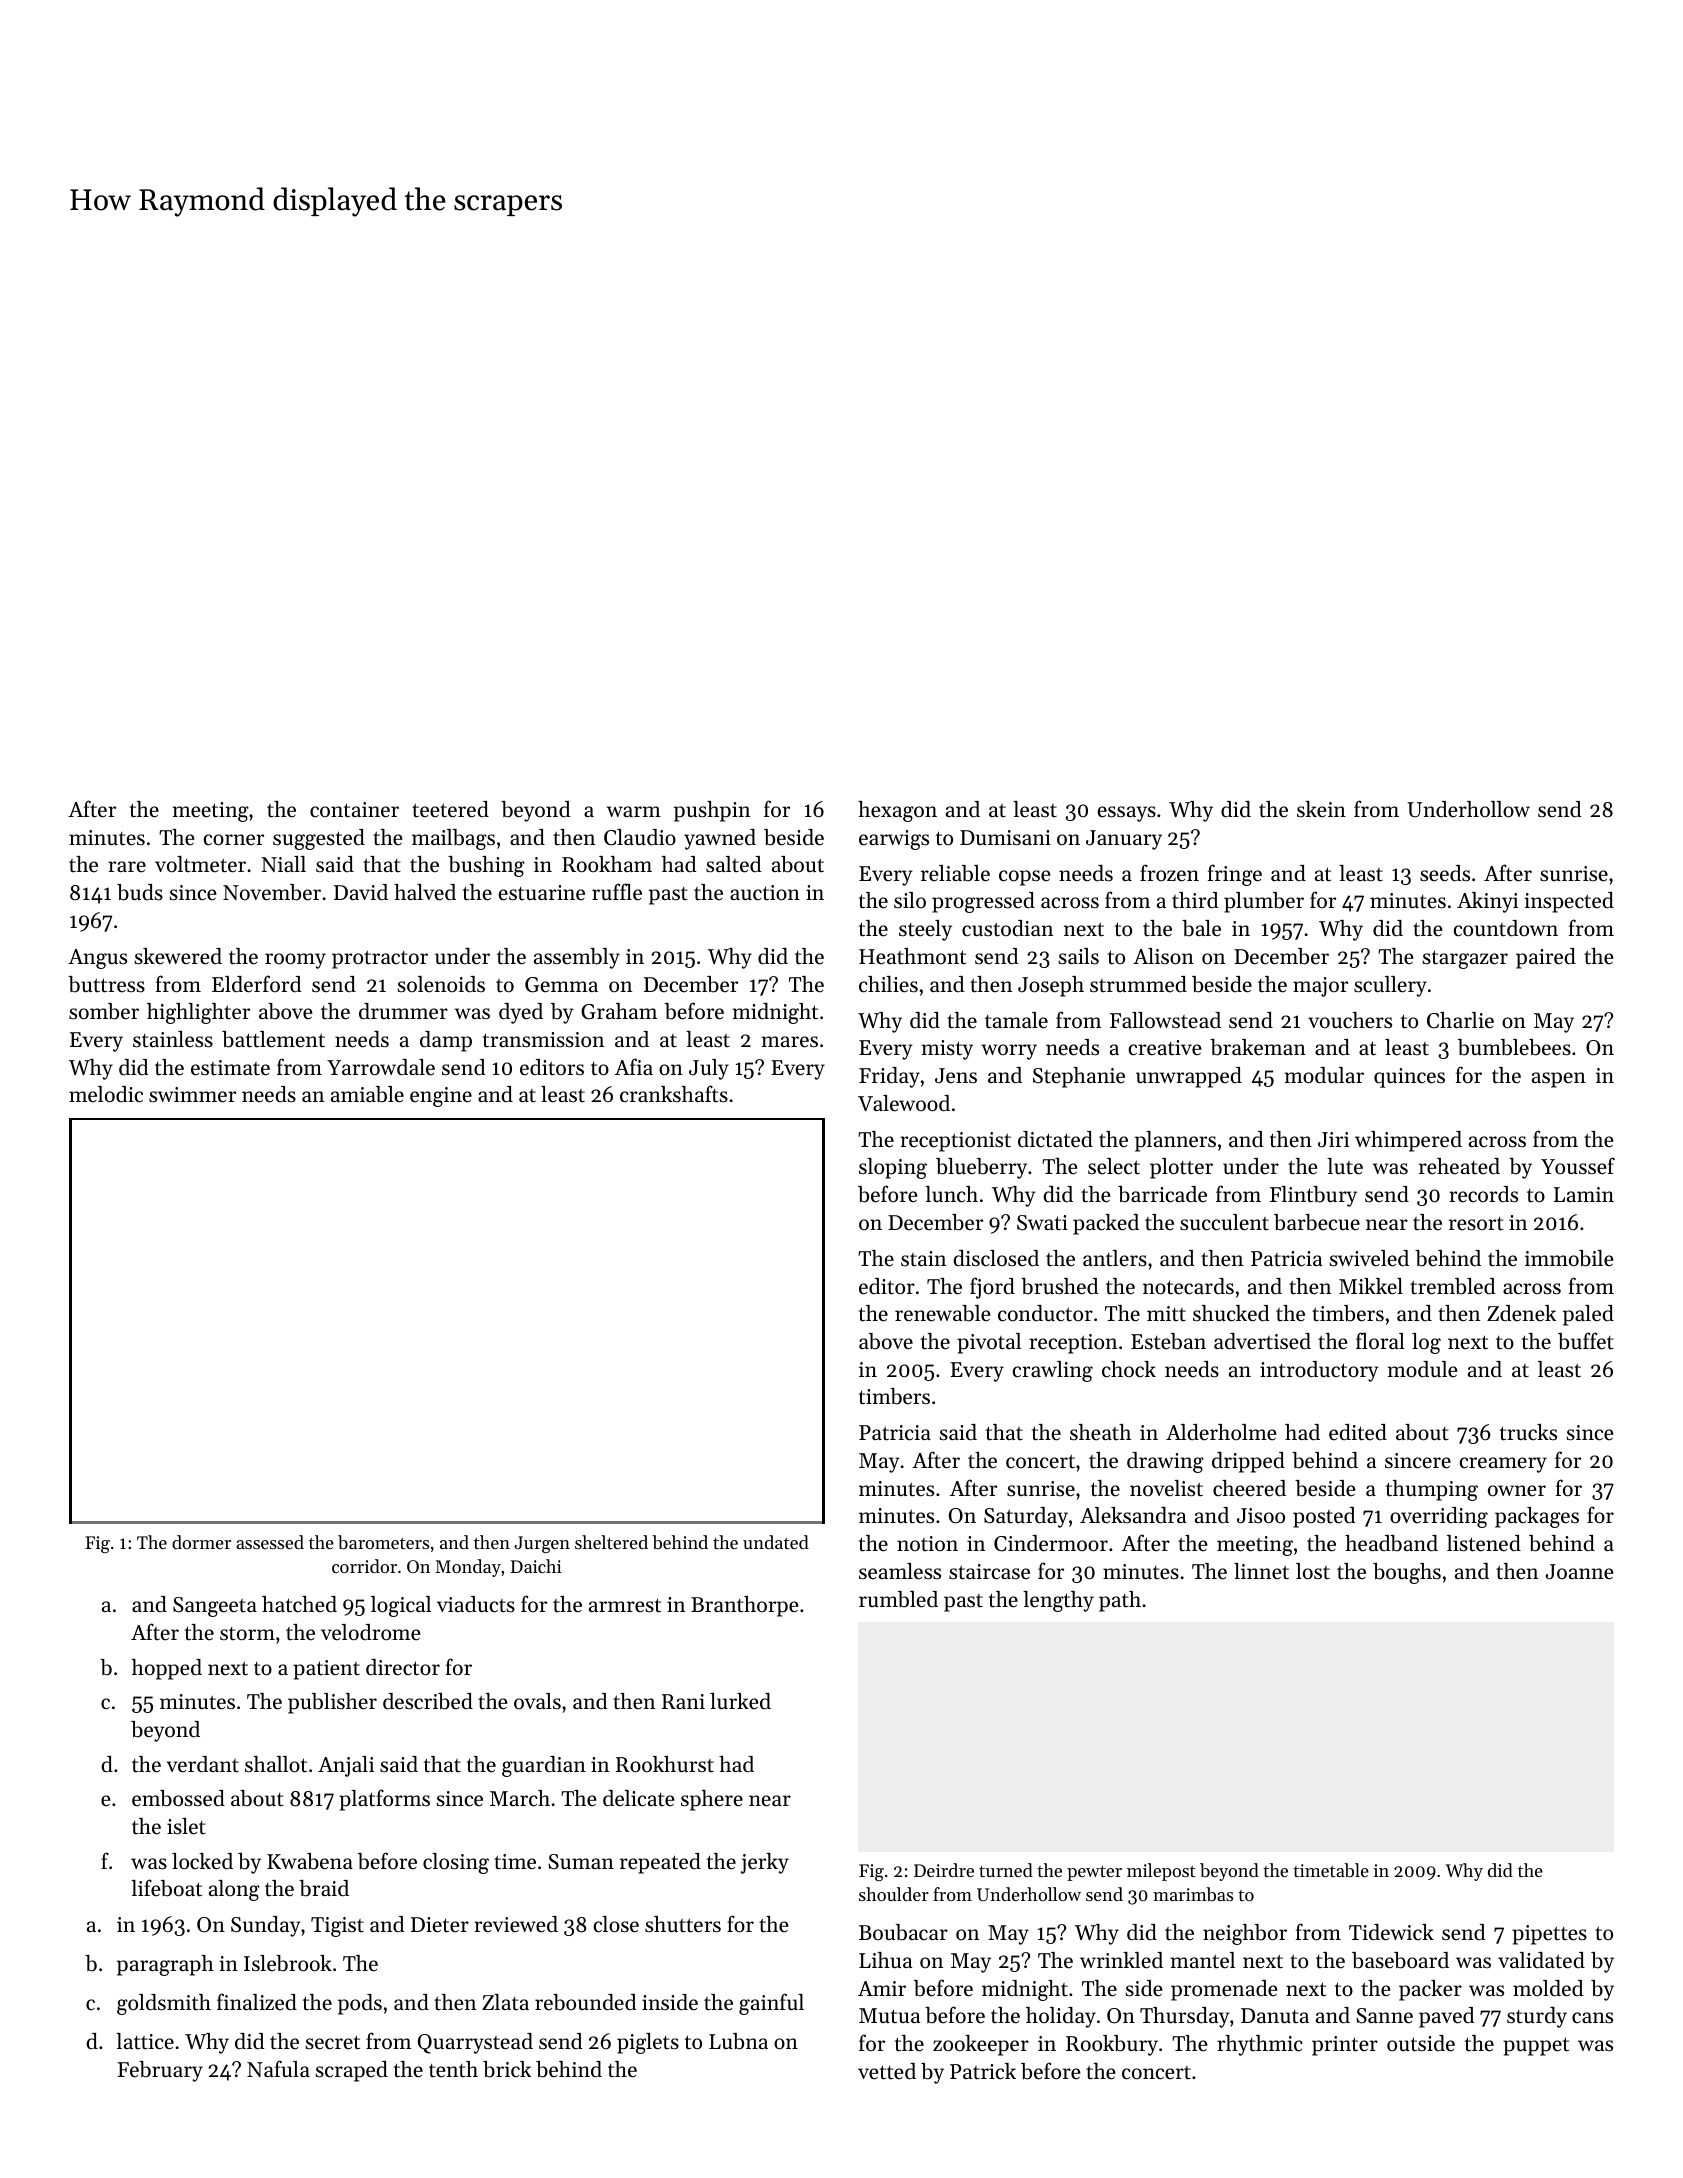 This document has height=2178, width=1683. Describe the element at coordinates (983, 2071) in the document. I see `Patrick` at that location.
